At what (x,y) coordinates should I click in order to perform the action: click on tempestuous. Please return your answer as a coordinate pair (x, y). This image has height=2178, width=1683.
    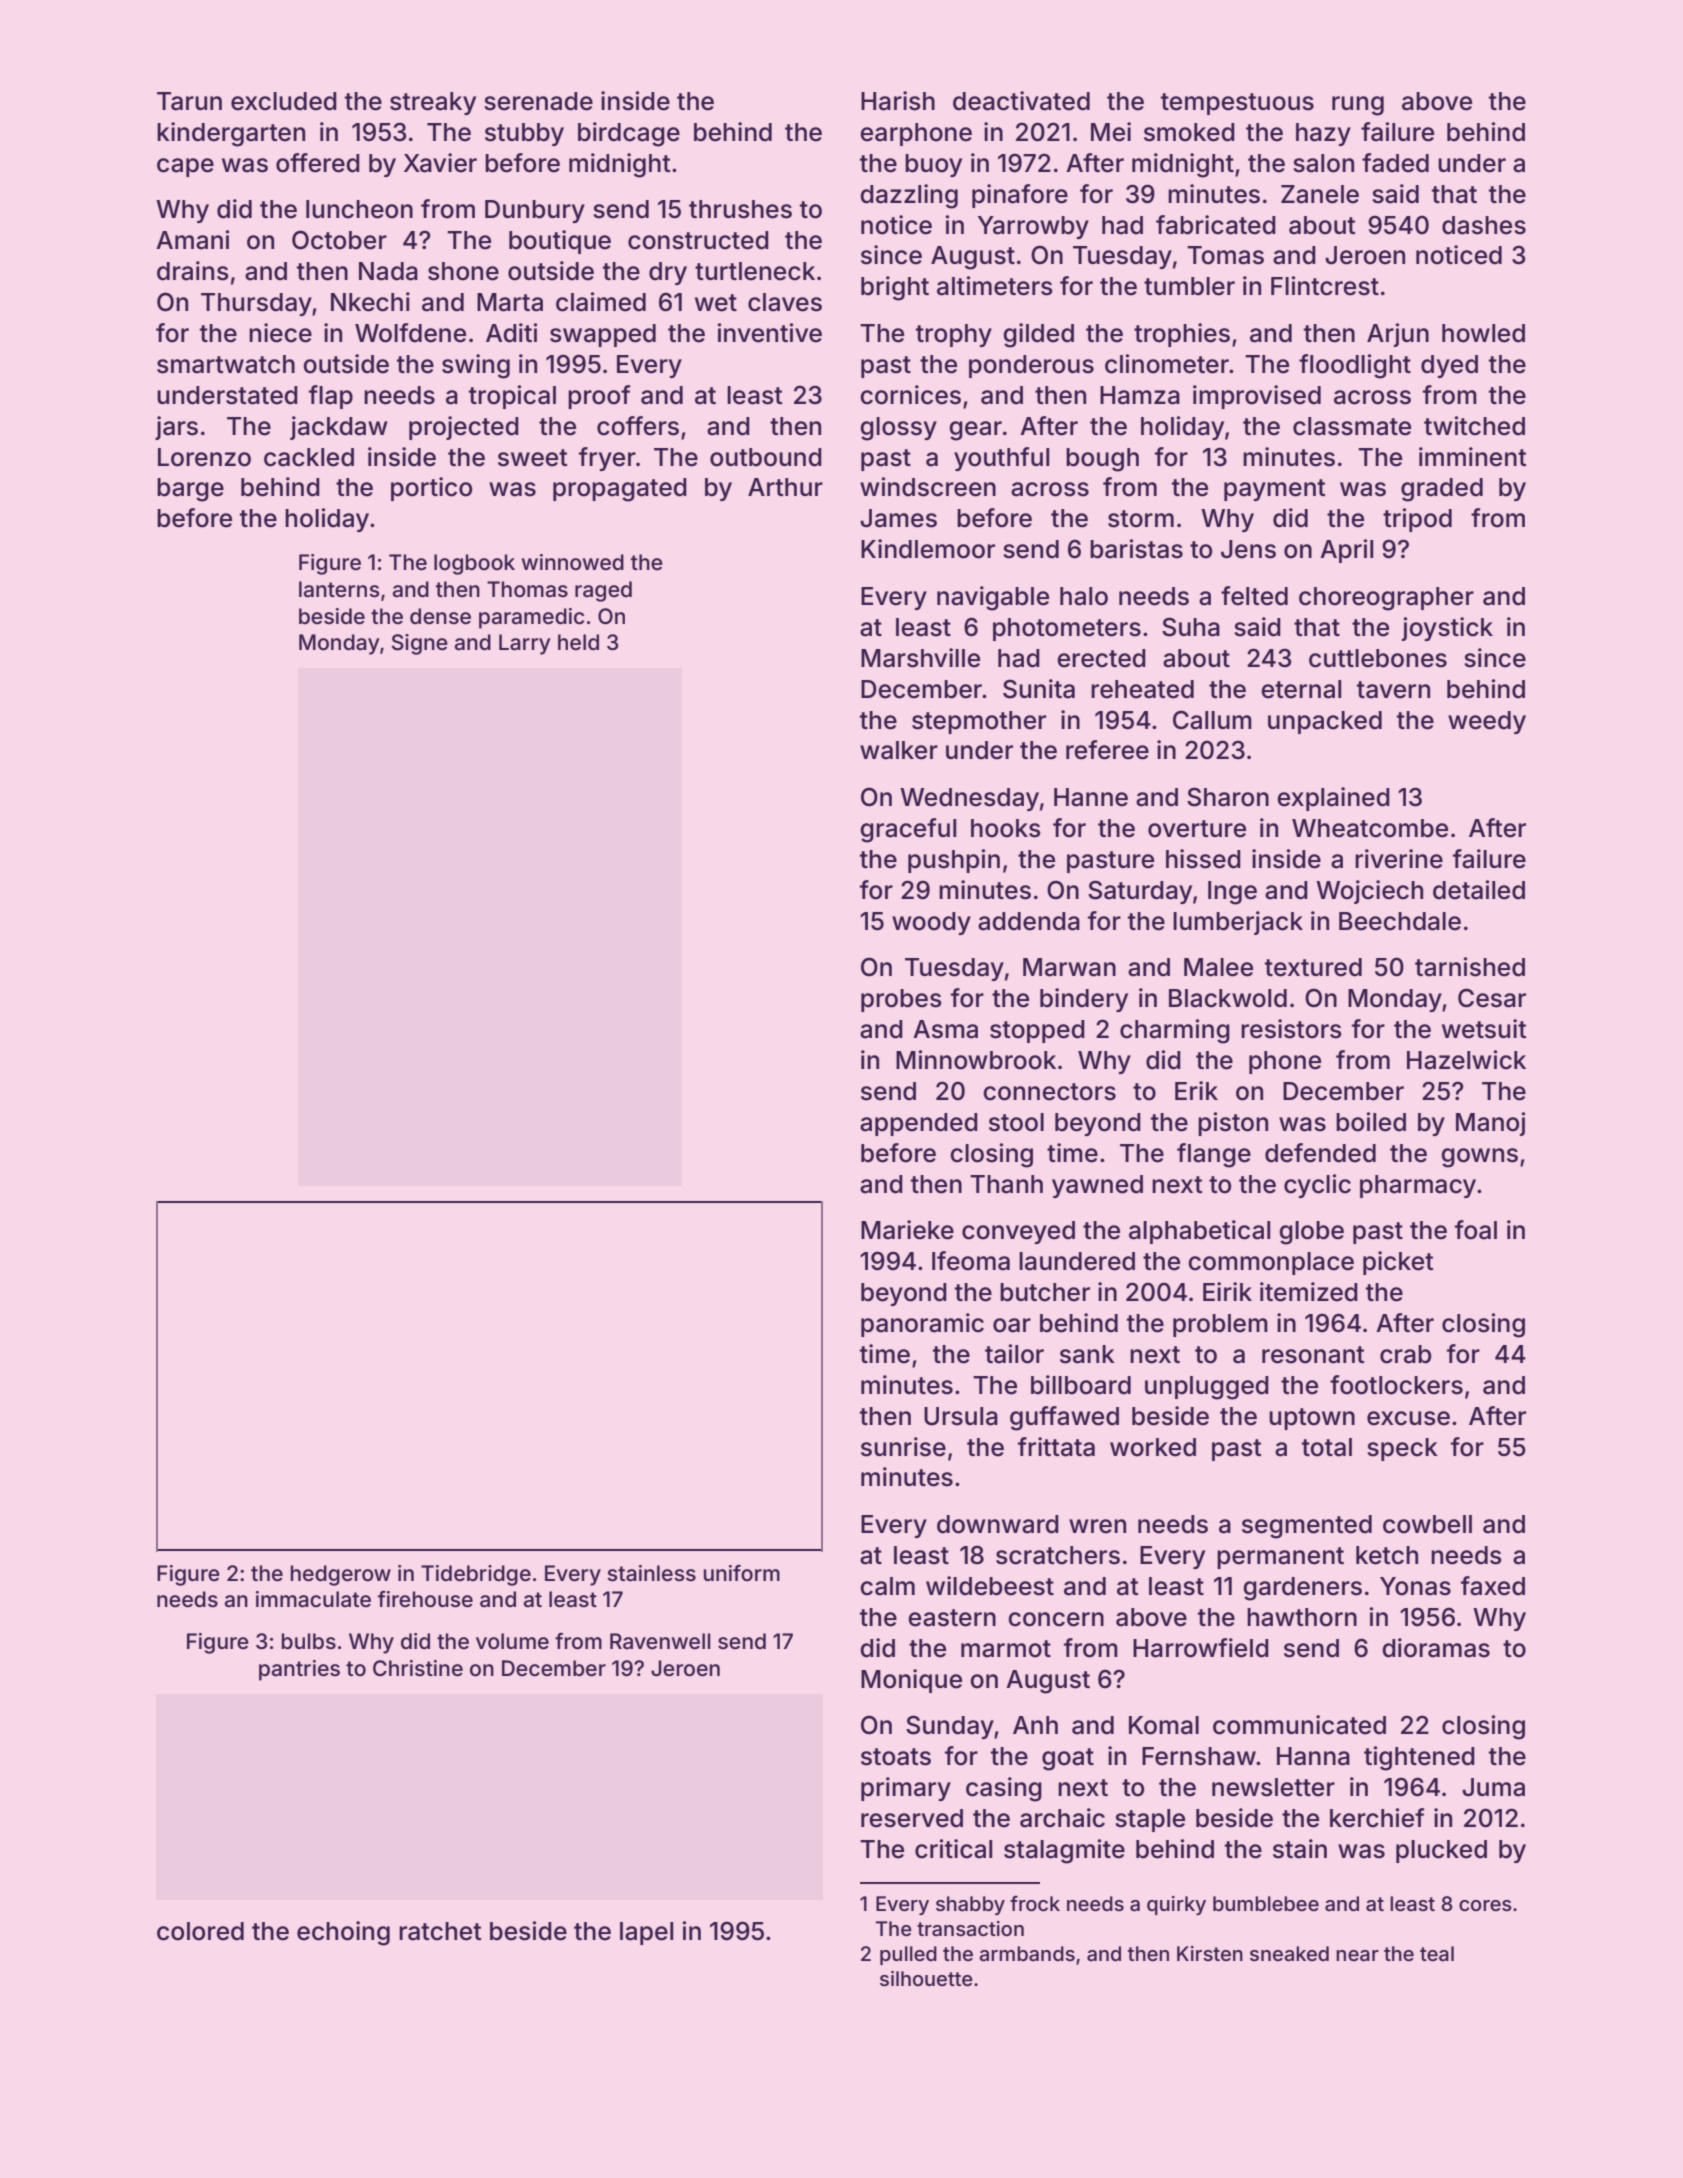
    Looking at the image, I should click on (1237, 104).
